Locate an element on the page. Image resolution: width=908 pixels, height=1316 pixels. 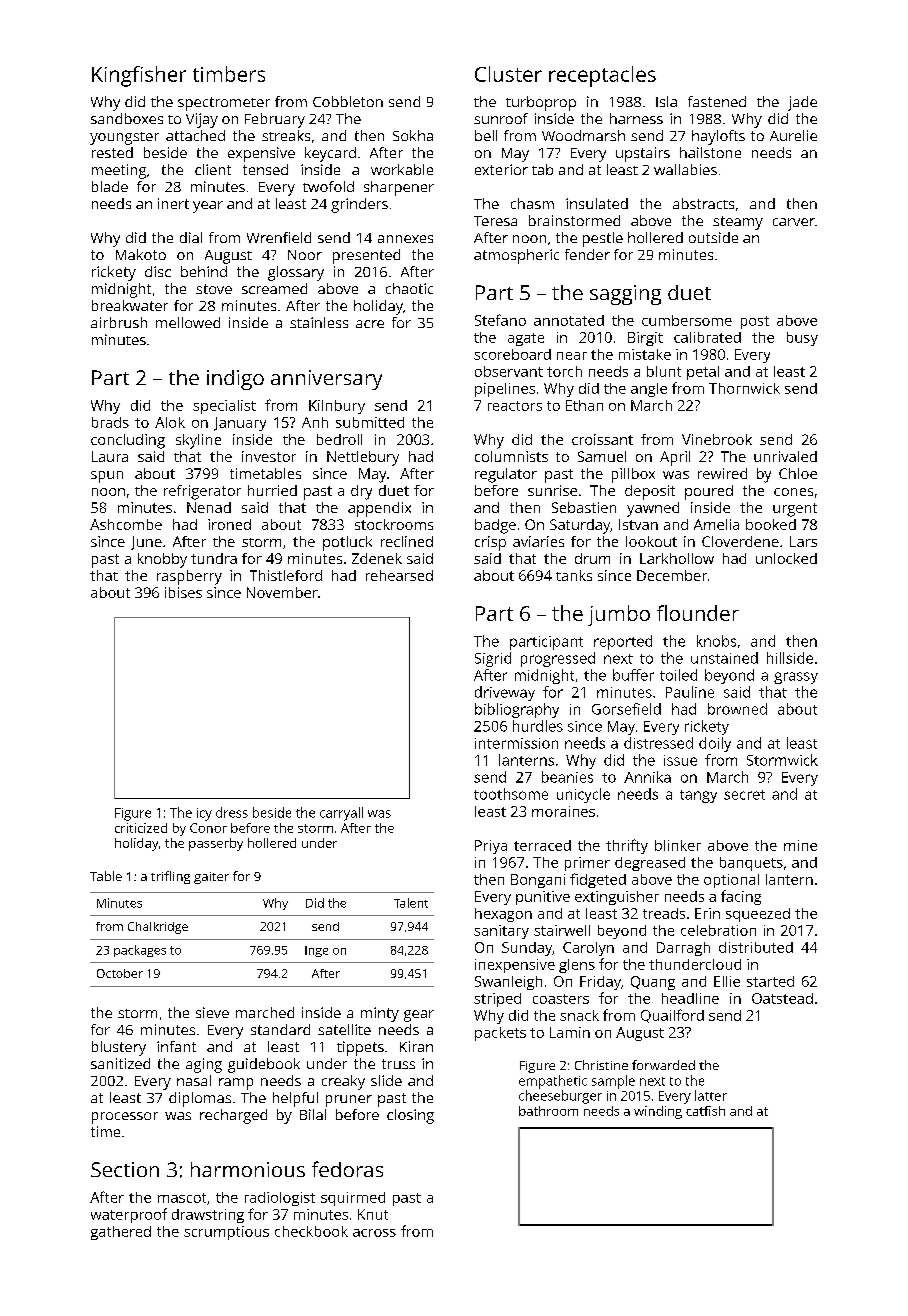
Wrenfield is located at coordinates (279, 237).
